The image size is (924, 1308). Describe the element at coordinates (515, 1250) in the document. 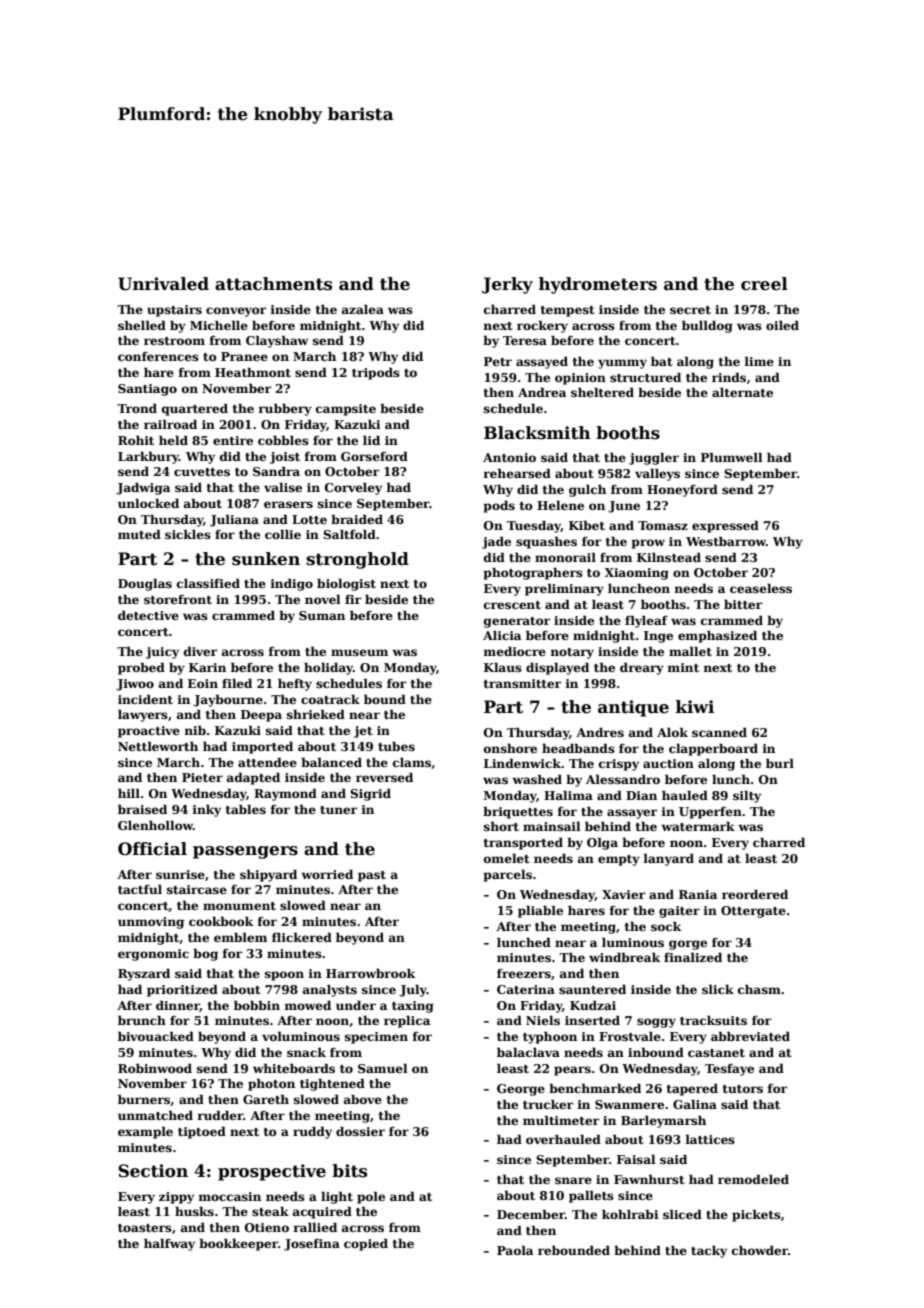

I see `Paola` at that location.
